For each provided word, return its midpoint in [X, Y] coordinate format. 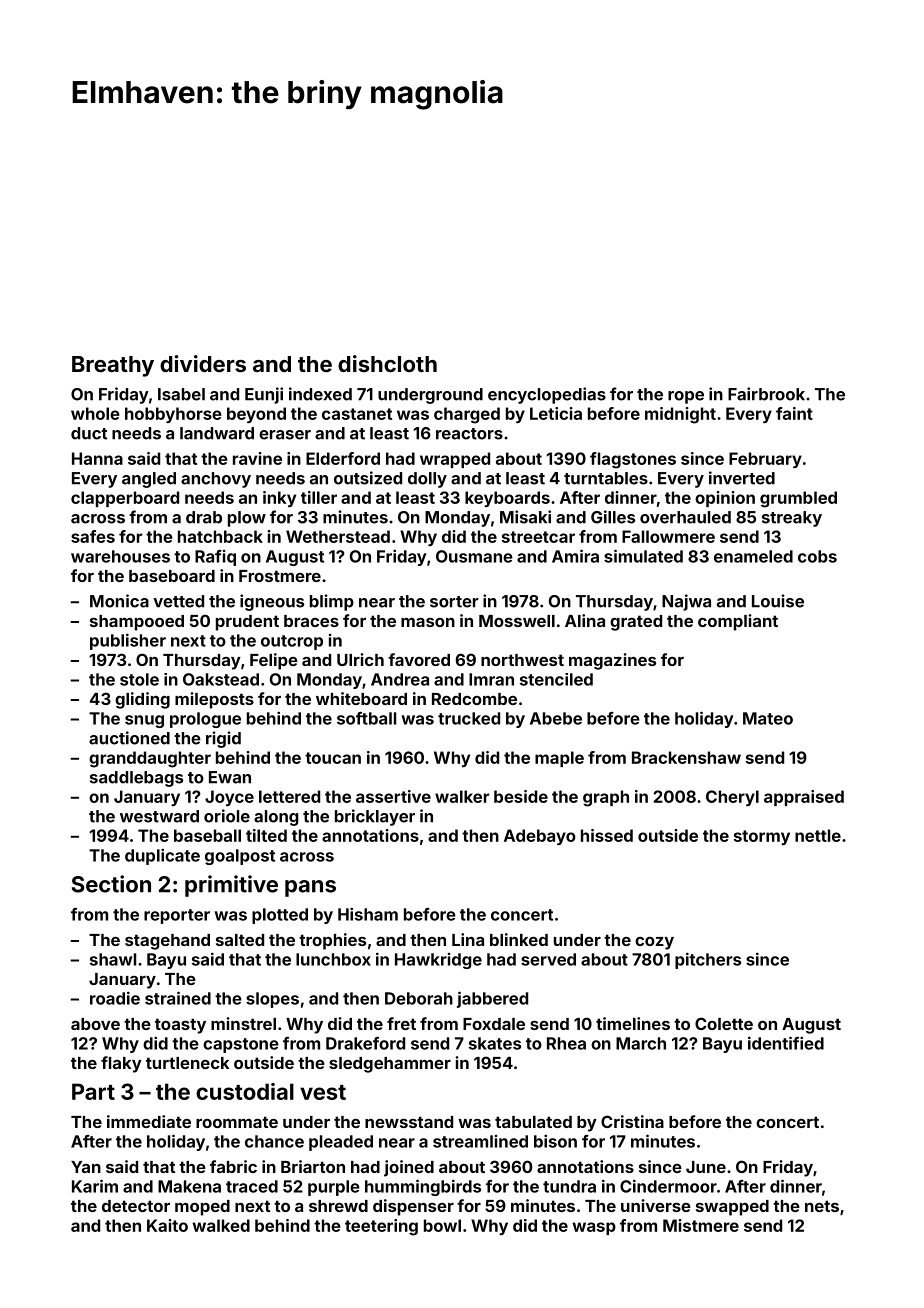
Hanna [97, 458]
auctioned [129, 738]
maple [559, 759]
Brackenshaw [686, 757]
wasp [594, 1228]
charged [467, 415]
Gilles [613, 517]
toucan [333, 758]
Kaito [167, 1225]
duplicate [162, 856]
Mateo [768, 718]
